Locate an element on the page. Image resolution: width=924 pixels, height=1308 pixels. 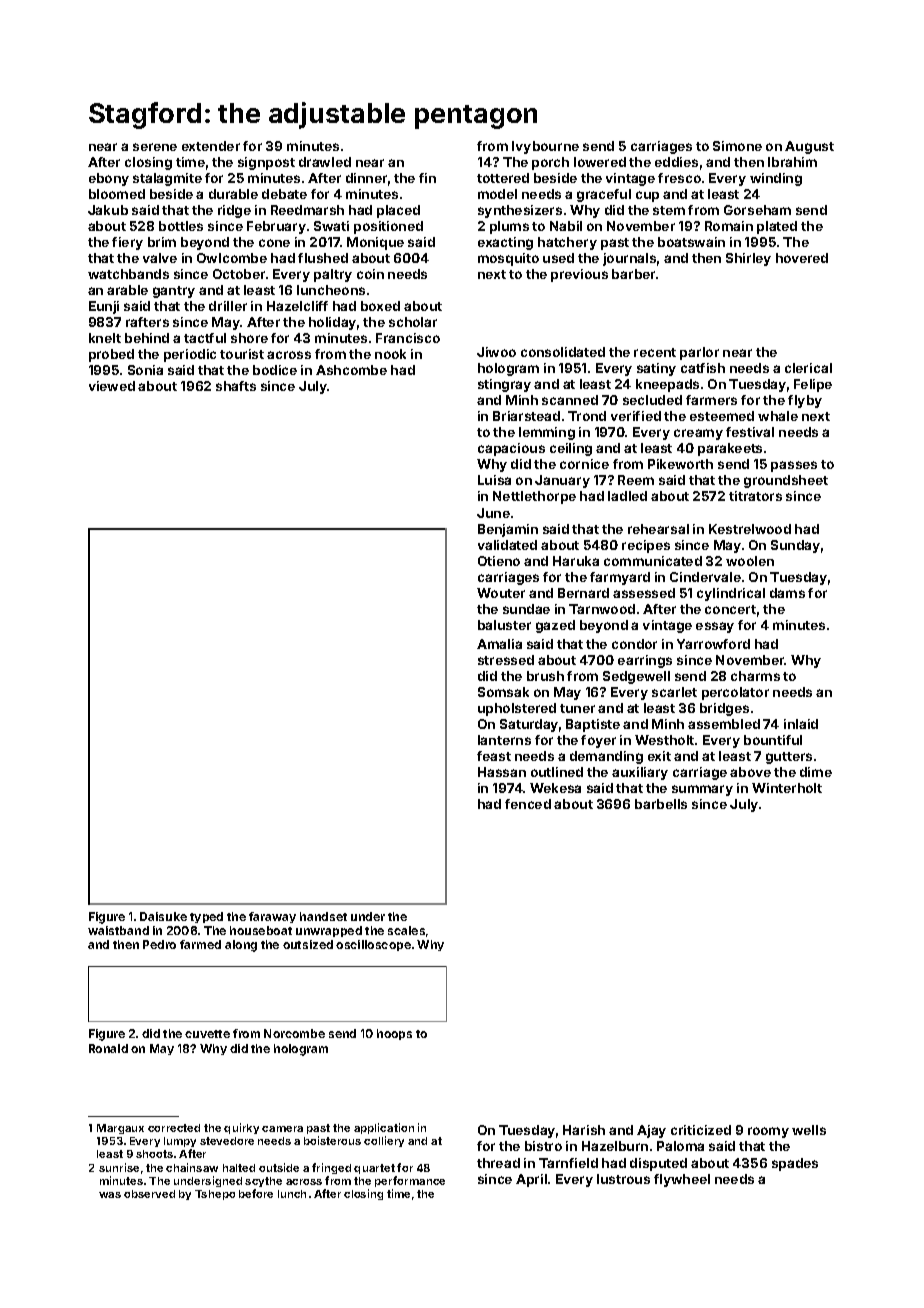
Simone is located at coordinates (737, 146).
